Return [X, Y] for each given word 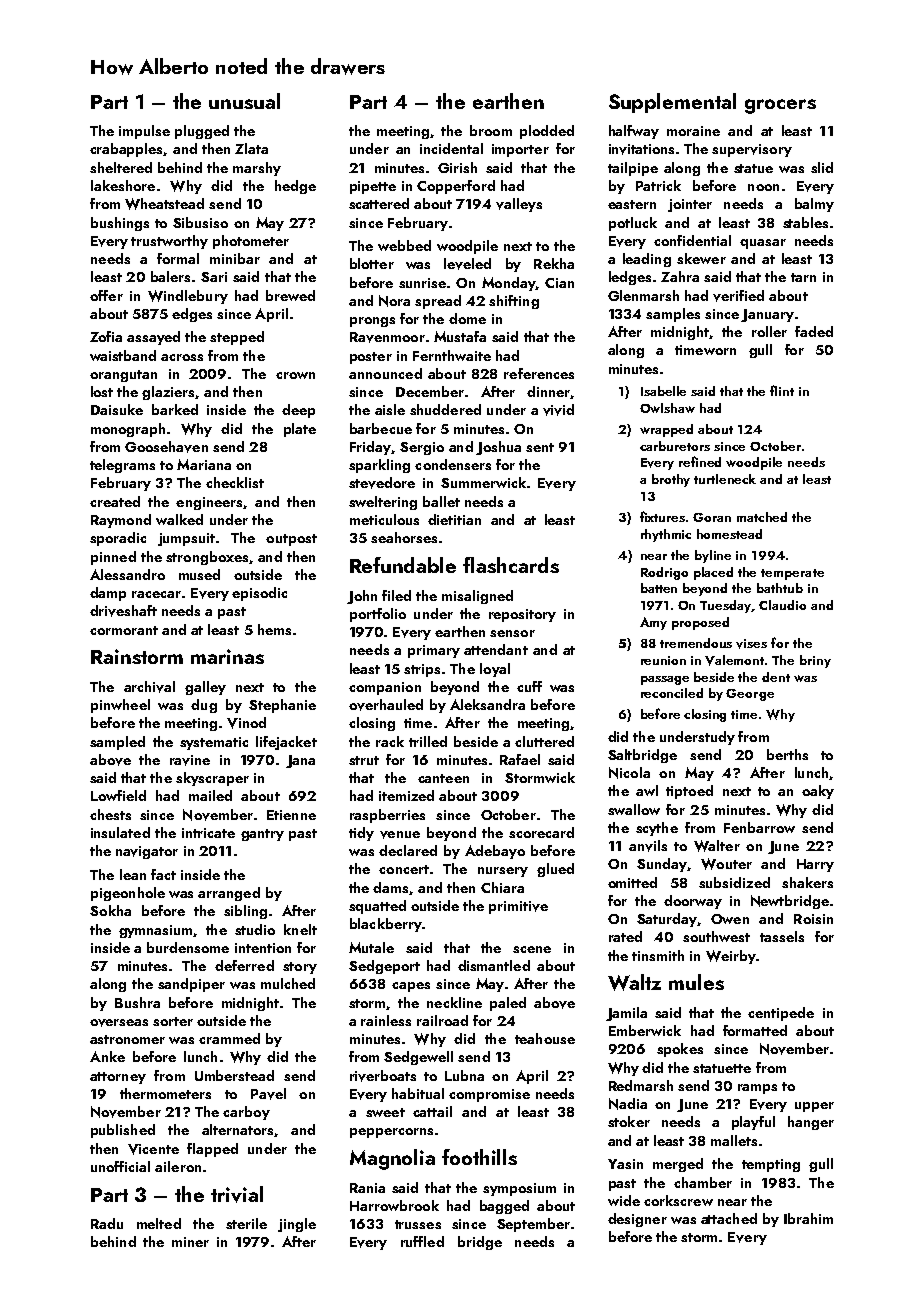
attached [729, 1218]
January [767, 315]
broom [491, 130]
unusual [244, 101]
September [533, 1225]
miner [190, 1242]
